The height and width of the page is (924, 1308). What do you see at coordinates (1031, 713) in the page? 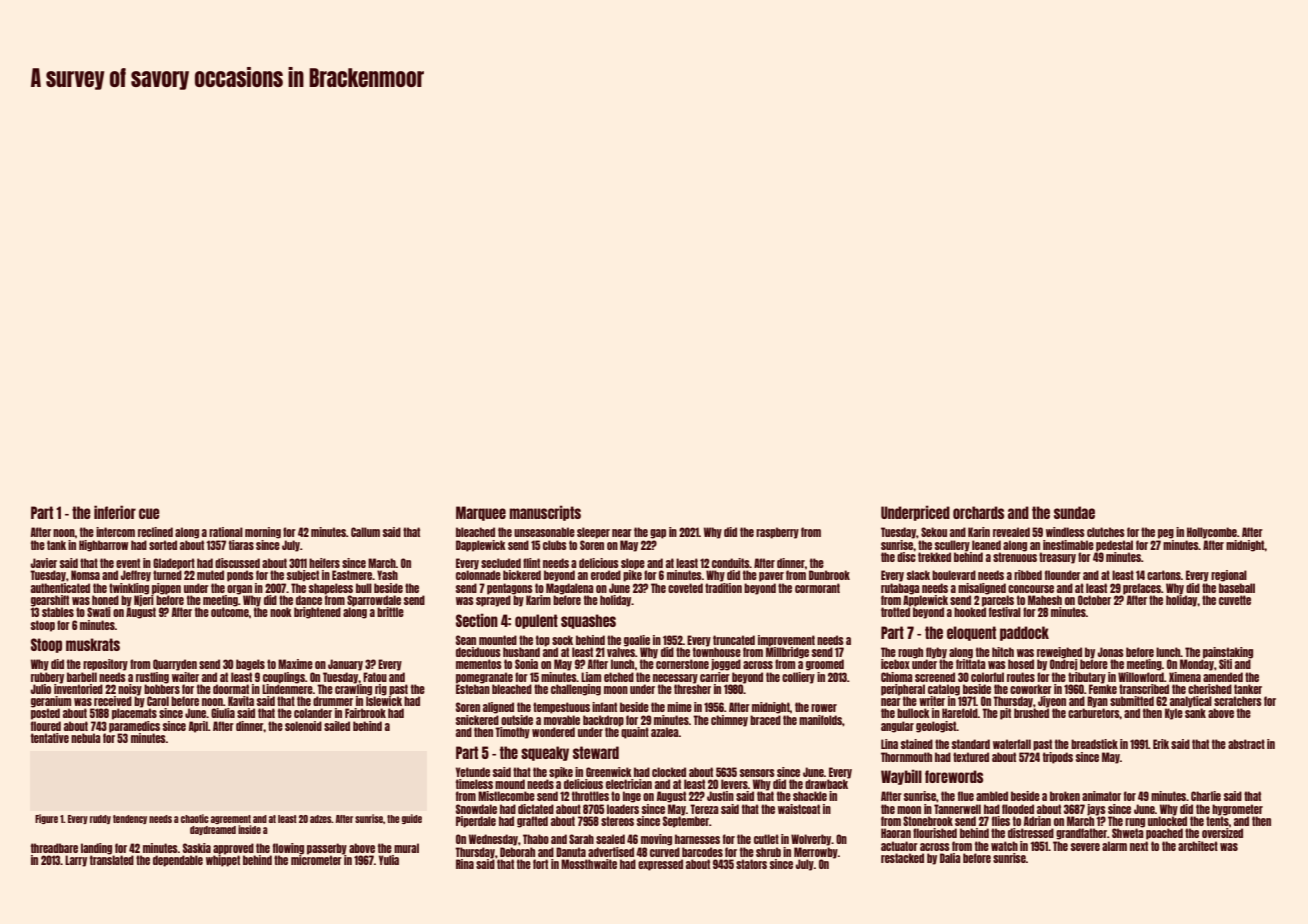
I see `brushed` at bounding box center [1031, 713].
